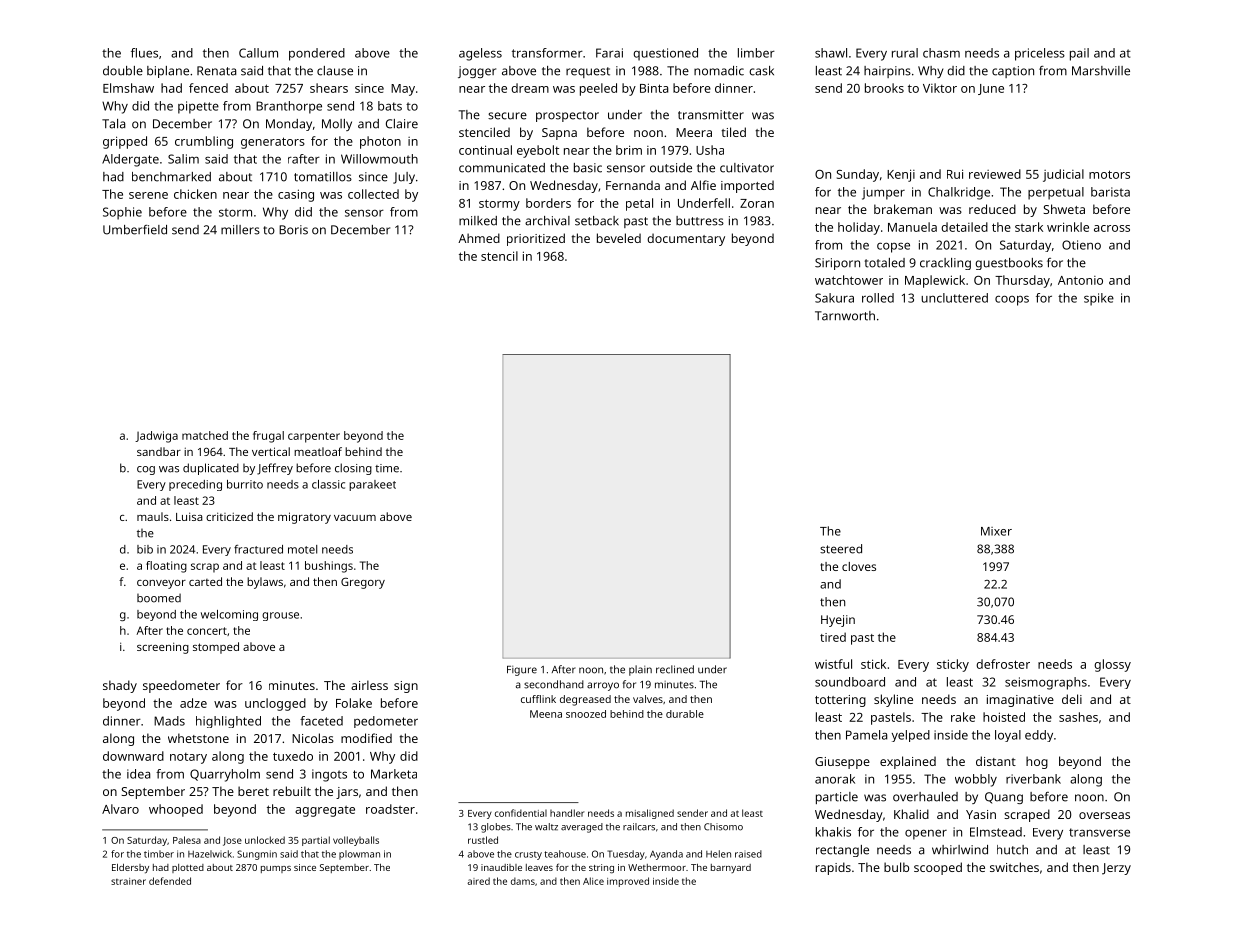  What do you see at coordinates (841, 549) in the screenshot?
I see `steered` at bounding box center [841, 549].
